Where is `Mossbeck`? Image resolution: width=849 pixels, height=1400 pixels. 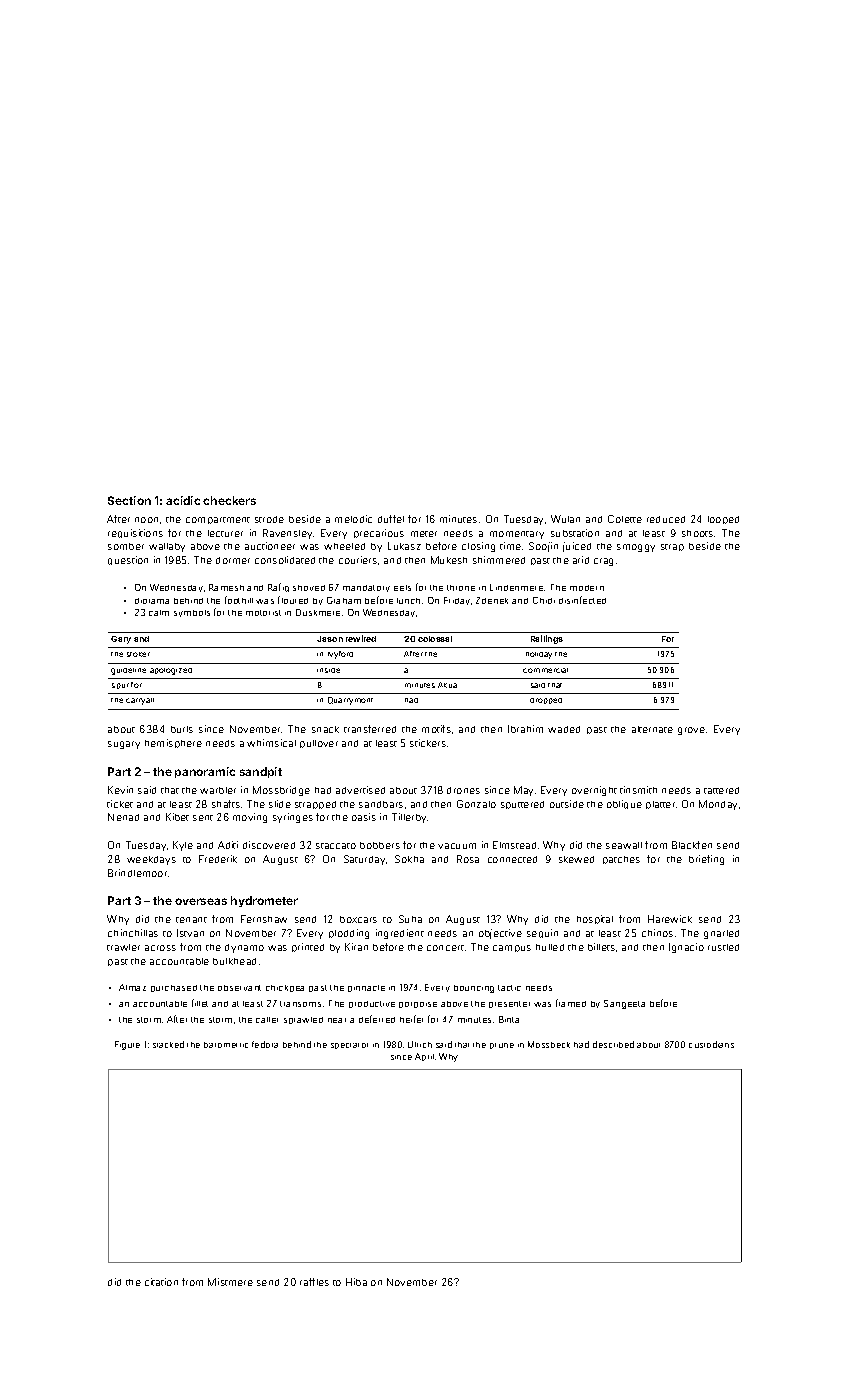 Mossbeck is located at coordinates (549, 1044).
